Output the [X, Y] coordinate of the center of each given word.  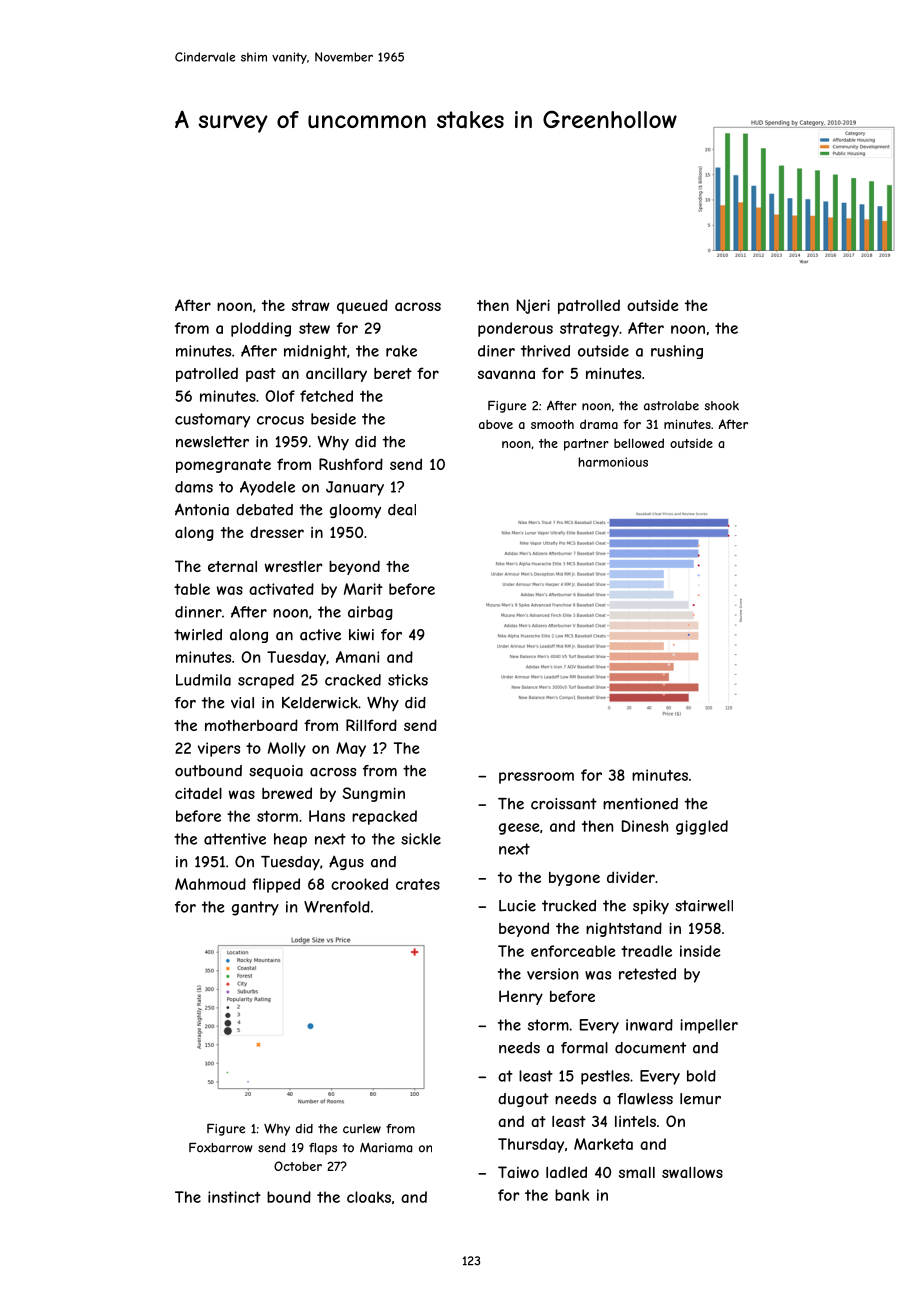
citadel [198, 793]
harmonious [613, 462]
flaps [323, 1149]
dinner [198, 612]
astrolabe [671, 406]
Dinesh [645, 826]
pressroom [536, 778]
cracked [353, 680]
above [496, 424]
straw [311, 305]
